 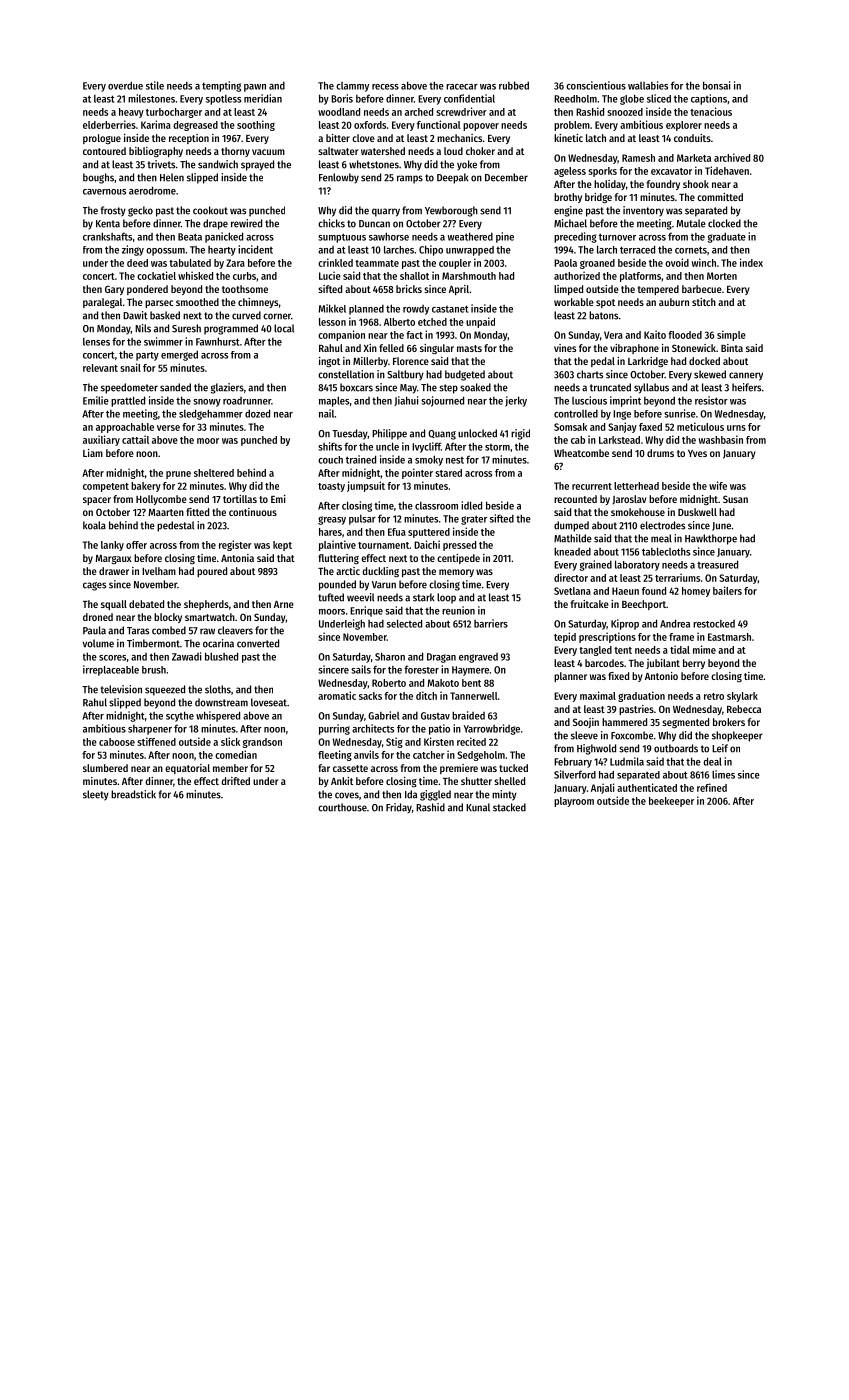 What do you see at coordinates (342, 807) in the document?
I see `courthouse` at bounding box center [342, 807].
